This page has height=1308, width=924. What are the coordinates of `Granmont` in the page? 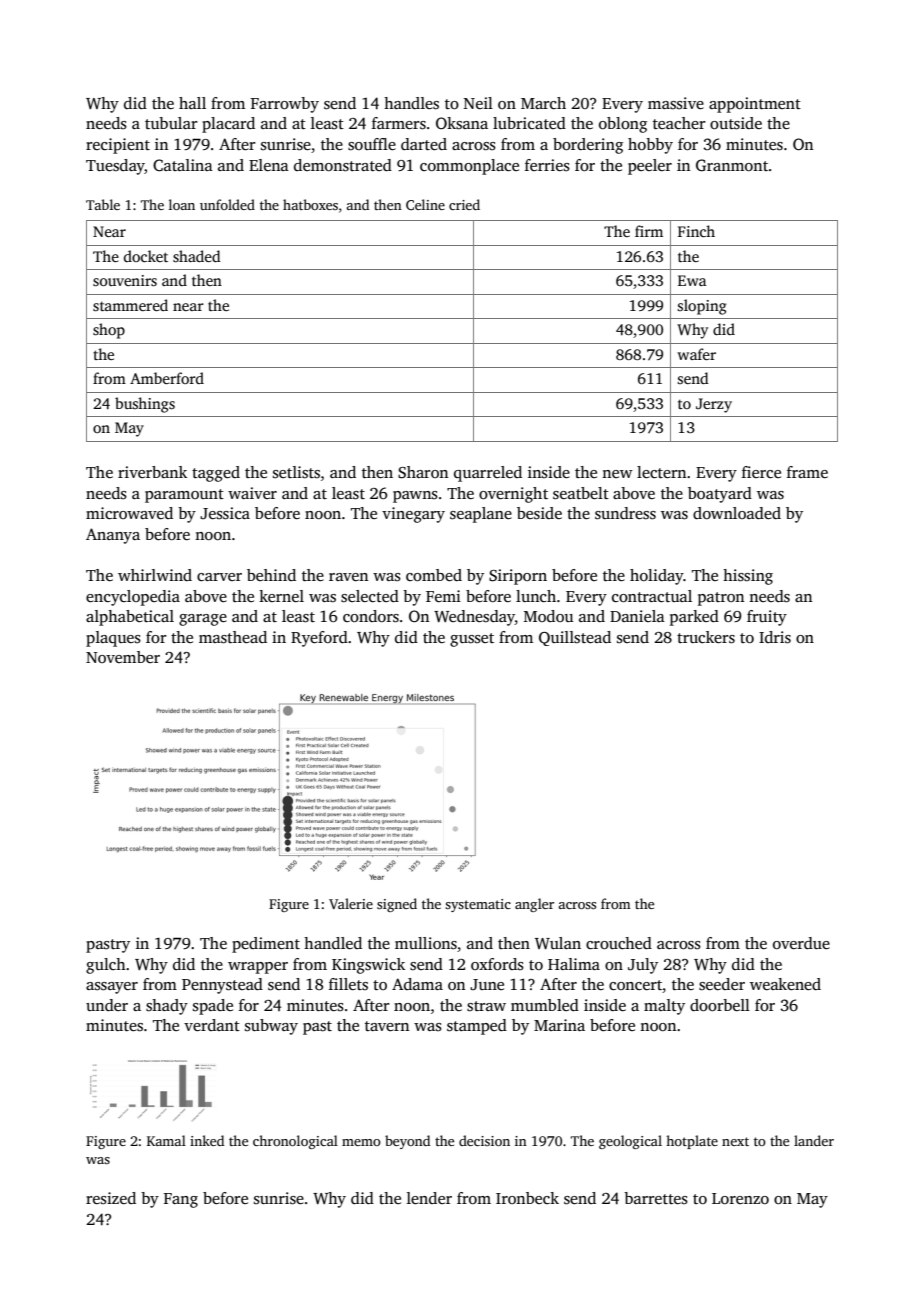 It's located at (732, 165).
